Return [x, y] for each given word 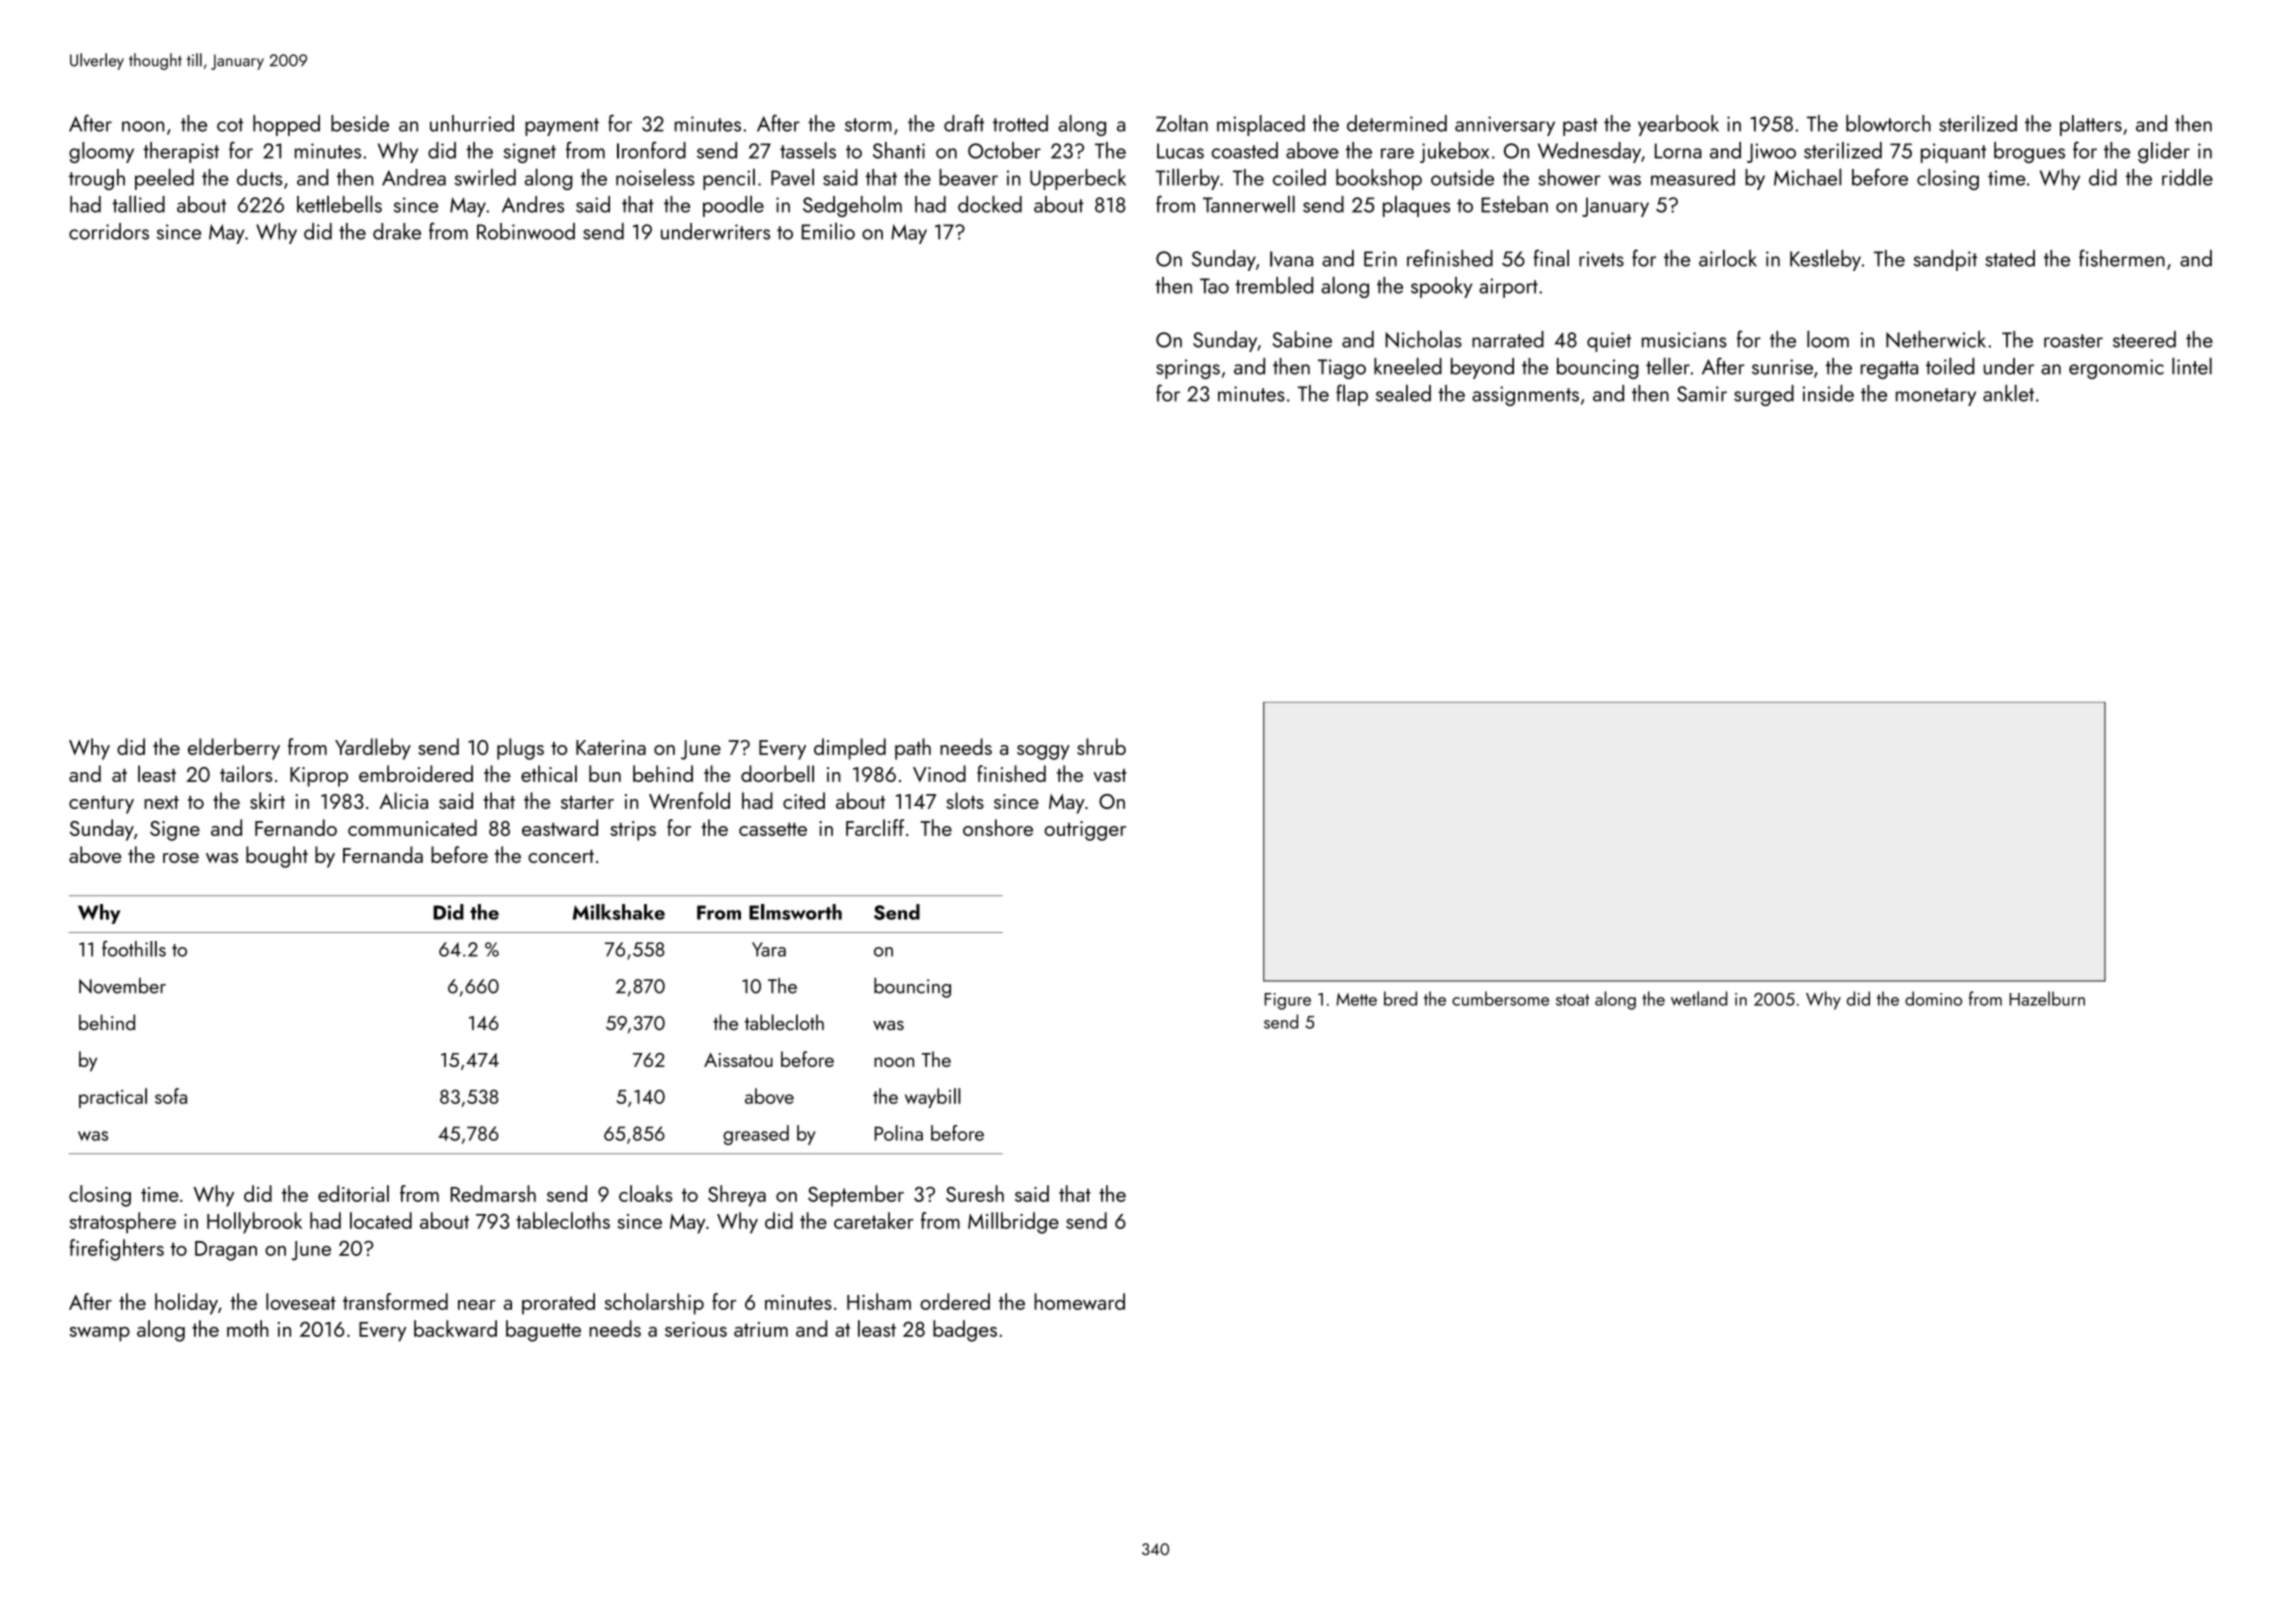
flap [1352, 395]
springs [1188, 369]
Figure [1288, 1001]
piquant [1953, 153]
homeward [1079, 1301]
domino [1933, 998]
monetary [1936, 397]
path [913, 749]
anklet [2008, 393]
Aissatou [738, 1060]
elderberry [234, 749]
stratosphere [122, 1223]
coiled [1299, 177]
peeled [164, 179]
